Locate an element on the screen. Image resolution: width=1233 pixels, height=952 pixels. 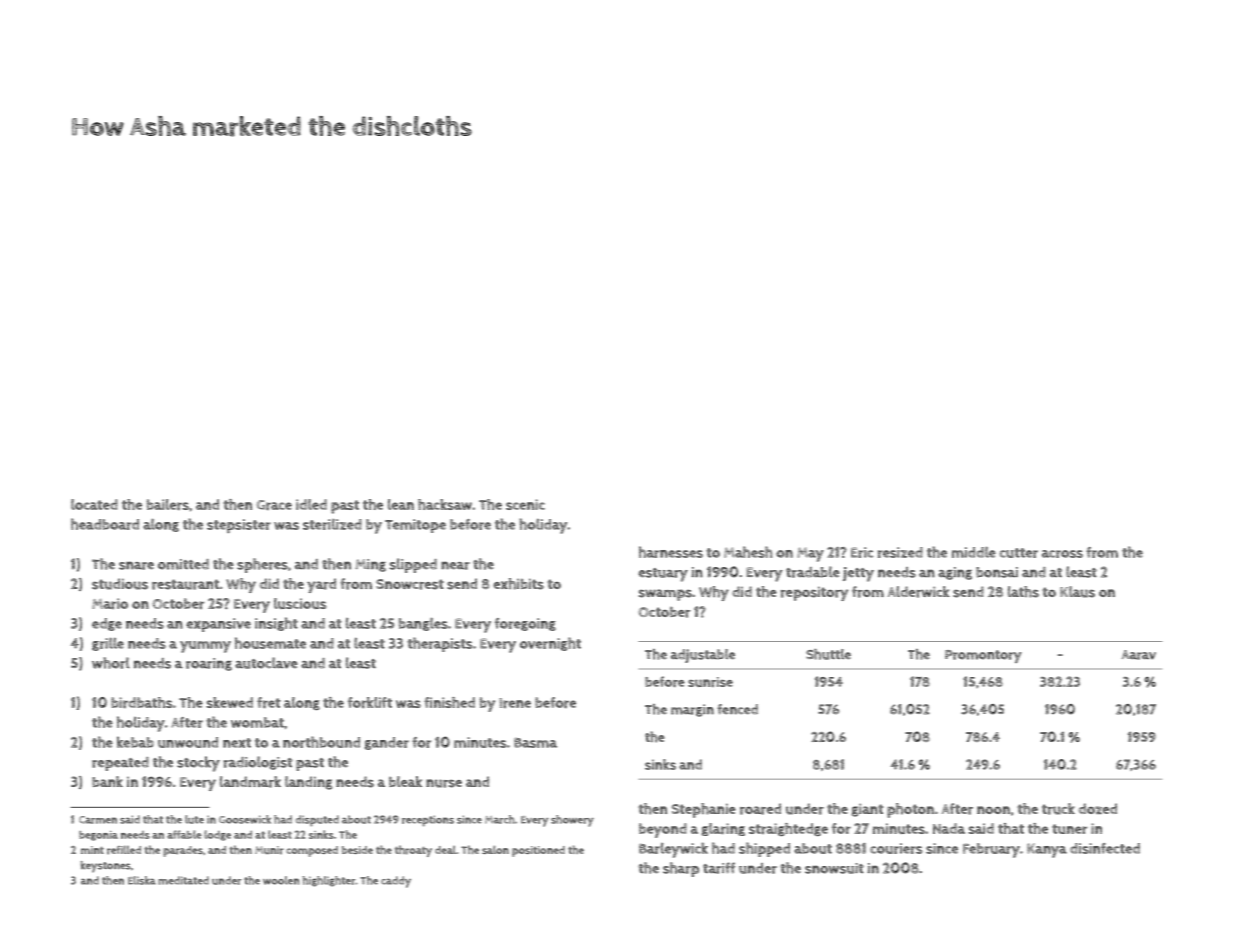
shipped is located at coordinates (764, 849).
